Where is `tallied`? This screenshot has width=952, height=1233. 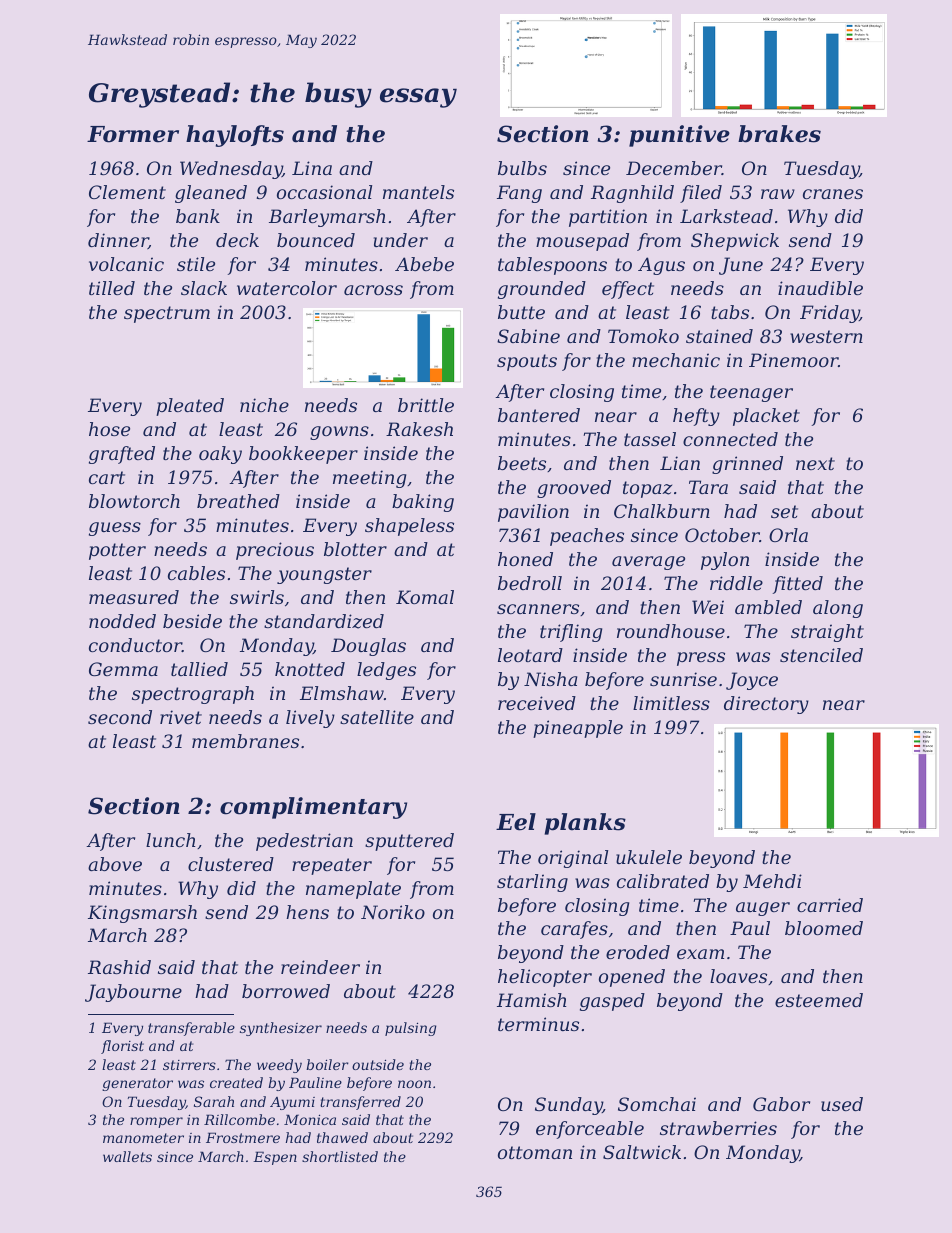
tallied is located at coordinates (199, 669).
